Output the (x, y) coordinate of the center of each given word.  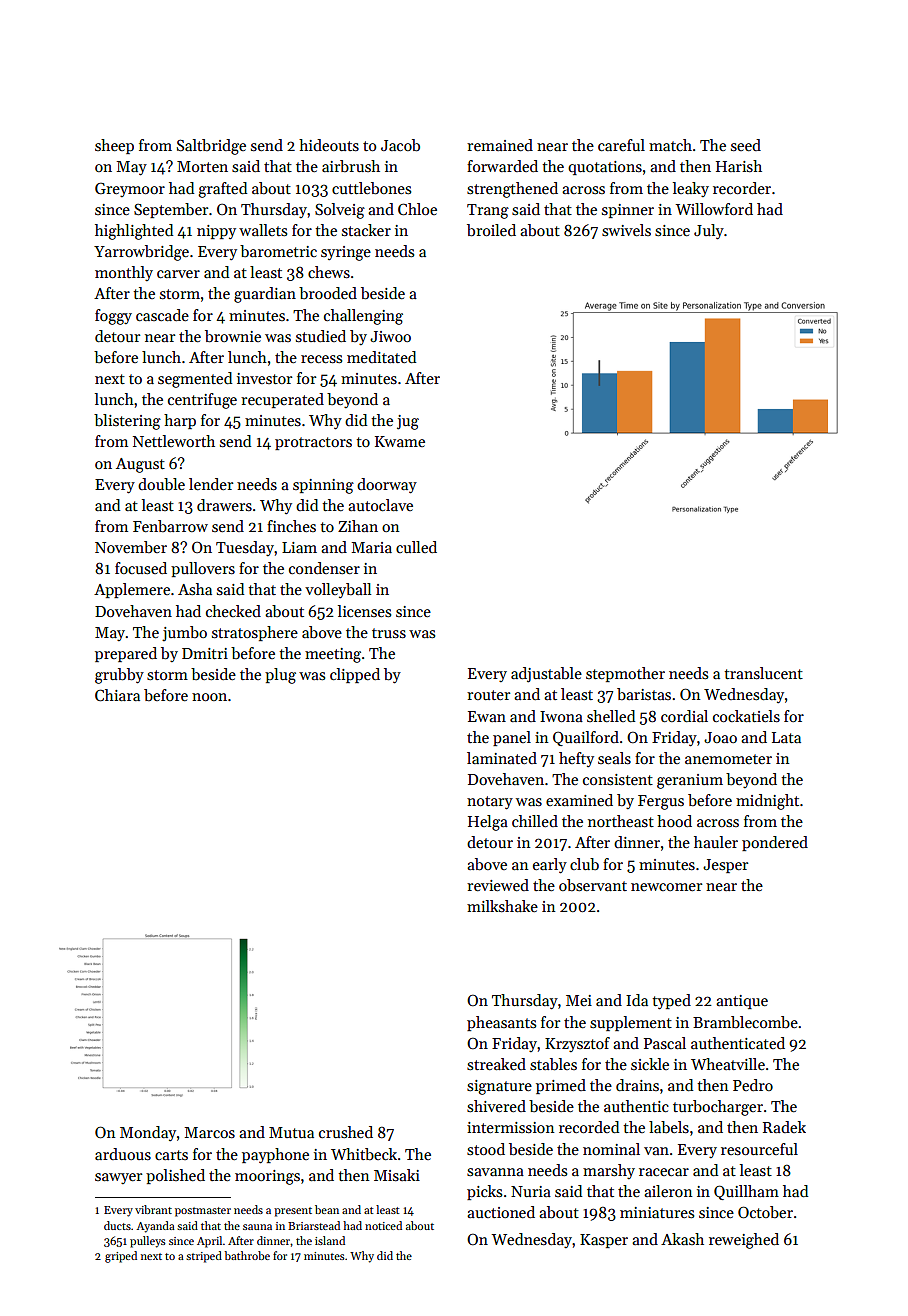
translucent (763, 673)
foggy (113, 317)
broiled (491, 230)
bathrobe (247, 1255)
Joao (720, 737)
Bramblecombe (745, 1022)
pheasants (501, 1023)
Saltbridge (211, 147)
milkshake (502, 906)
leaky (691, 189)
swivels (626, 230)
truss (389, 633)
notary (490, 803)
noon (209, 697)
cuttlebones (371, 188)
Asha (195, 589)
